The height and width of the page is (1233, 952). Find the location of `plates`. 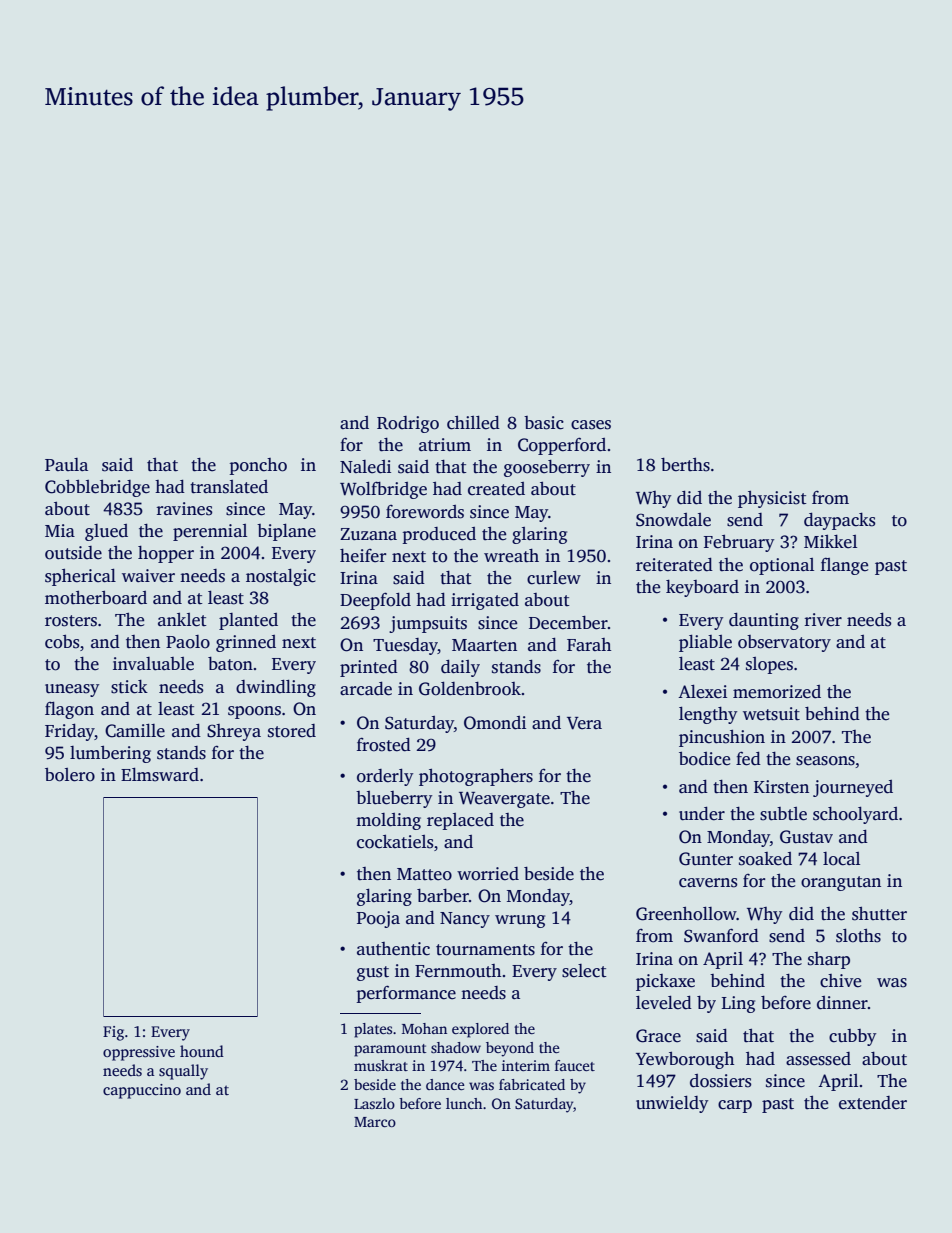

plates is located at coordinates (373, 1030).
